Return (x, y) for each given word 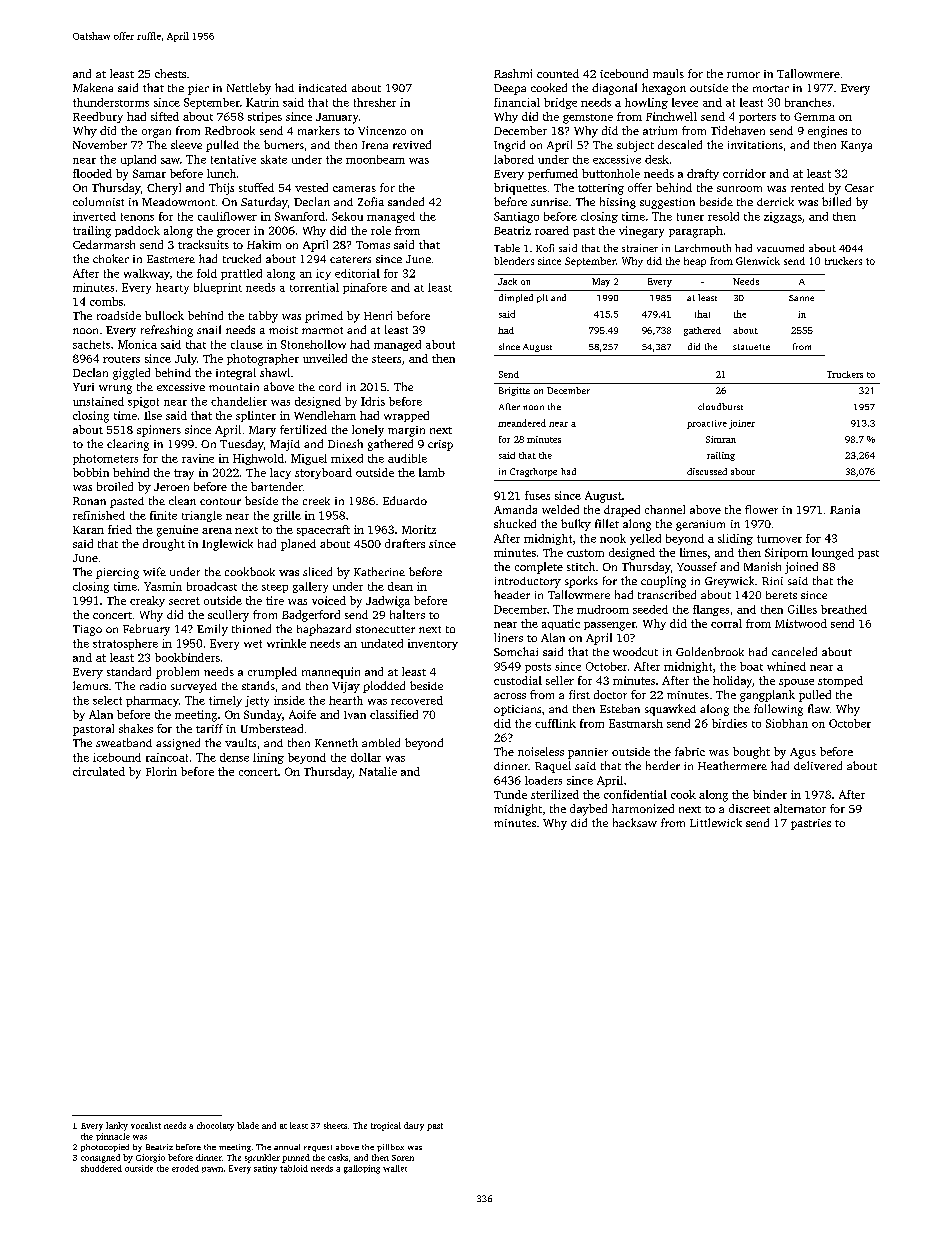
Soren (403, 1158)
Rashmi (513, 73)
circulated (99, 771)
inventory (433, 644)
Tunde (510, 794)
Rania (845, 509)
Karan (88, 530)
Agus (803, 753)
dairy (414, 1126)
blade (248, 1125)
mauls (668, 73)
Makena (93, 87)
